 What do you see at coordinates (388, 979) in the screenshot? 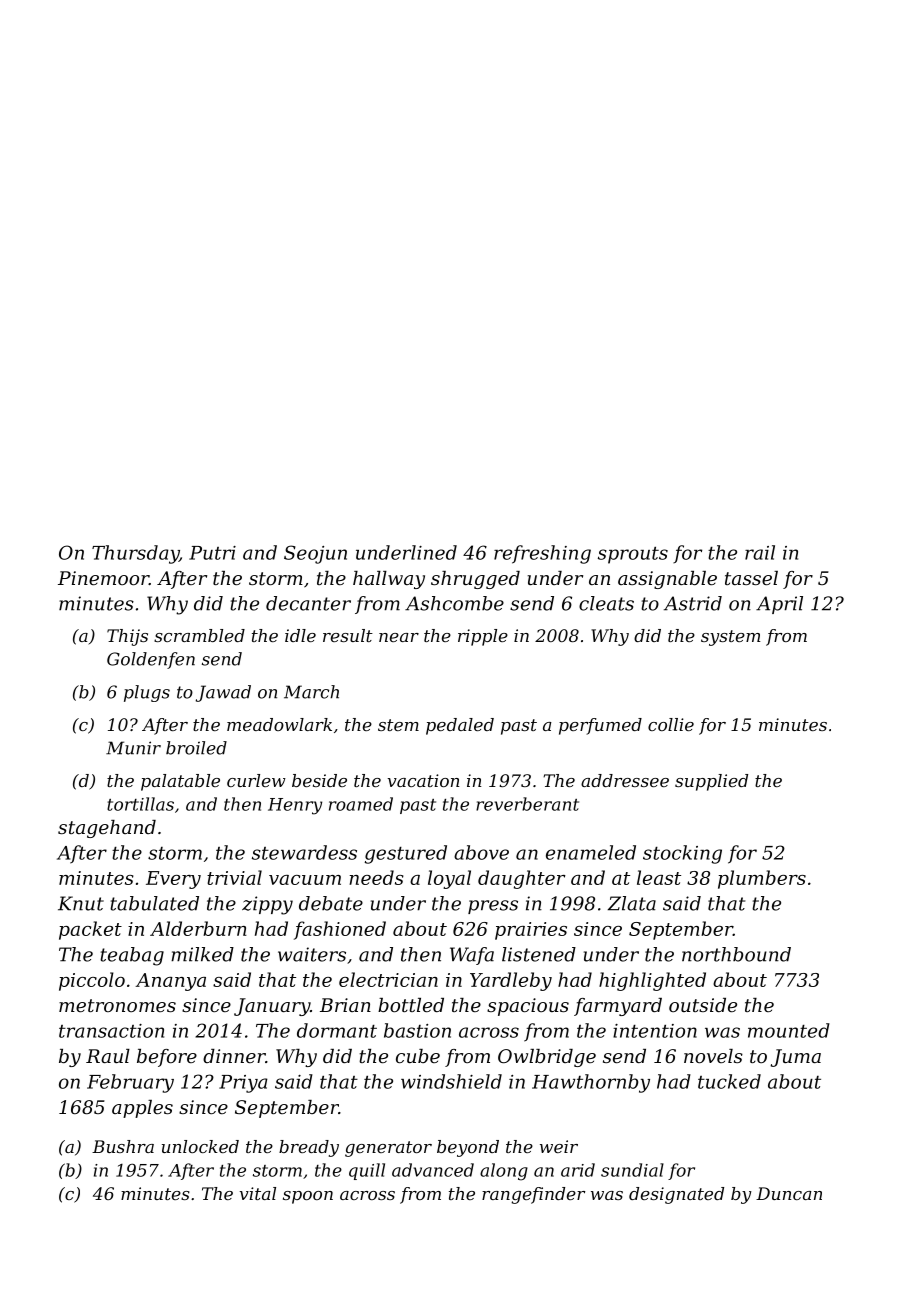
I see `electrician` at bounding box center [388, 979].
